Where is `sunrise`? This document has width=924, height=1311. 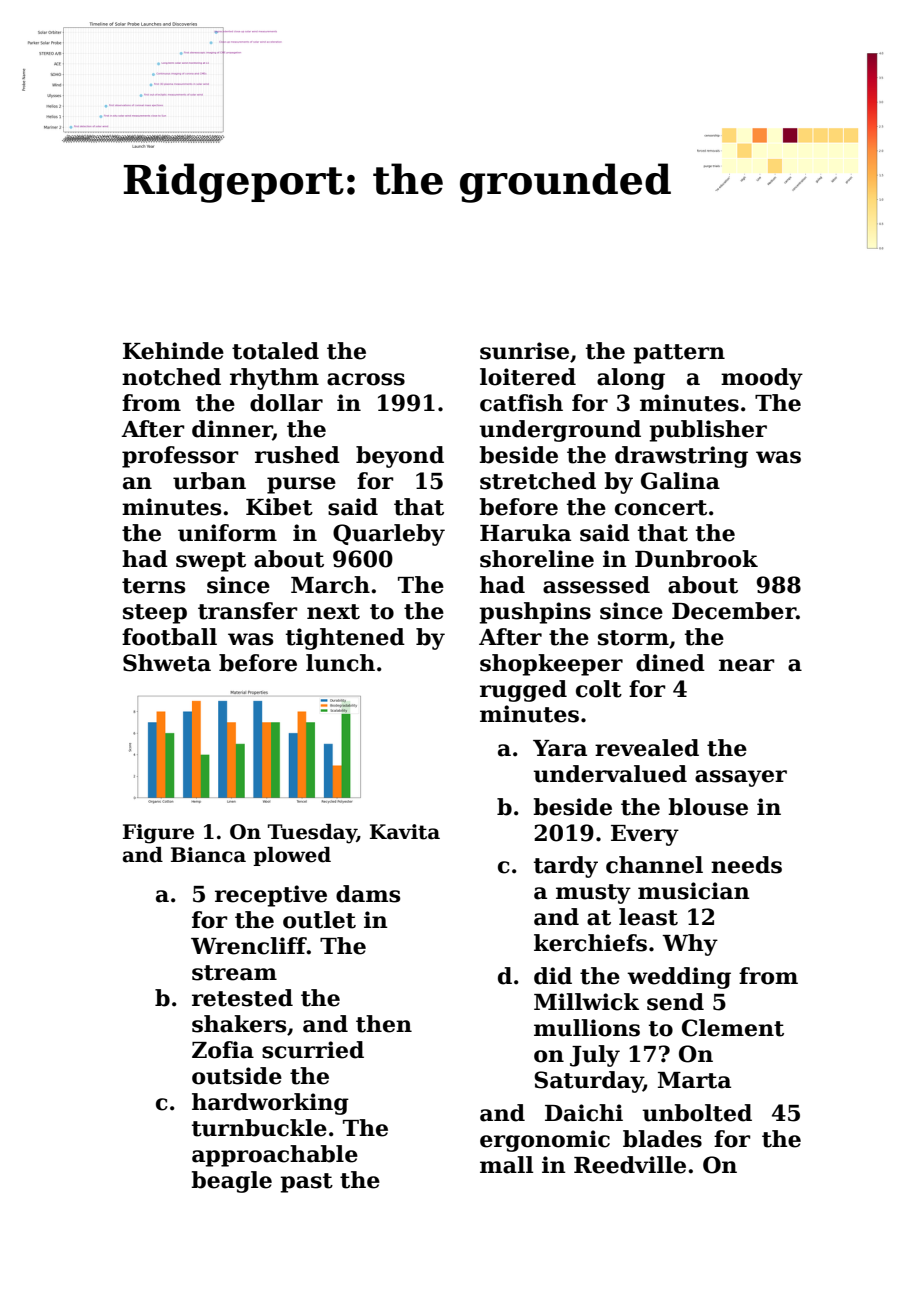 sunrise is located at coordinates (524, 351).
